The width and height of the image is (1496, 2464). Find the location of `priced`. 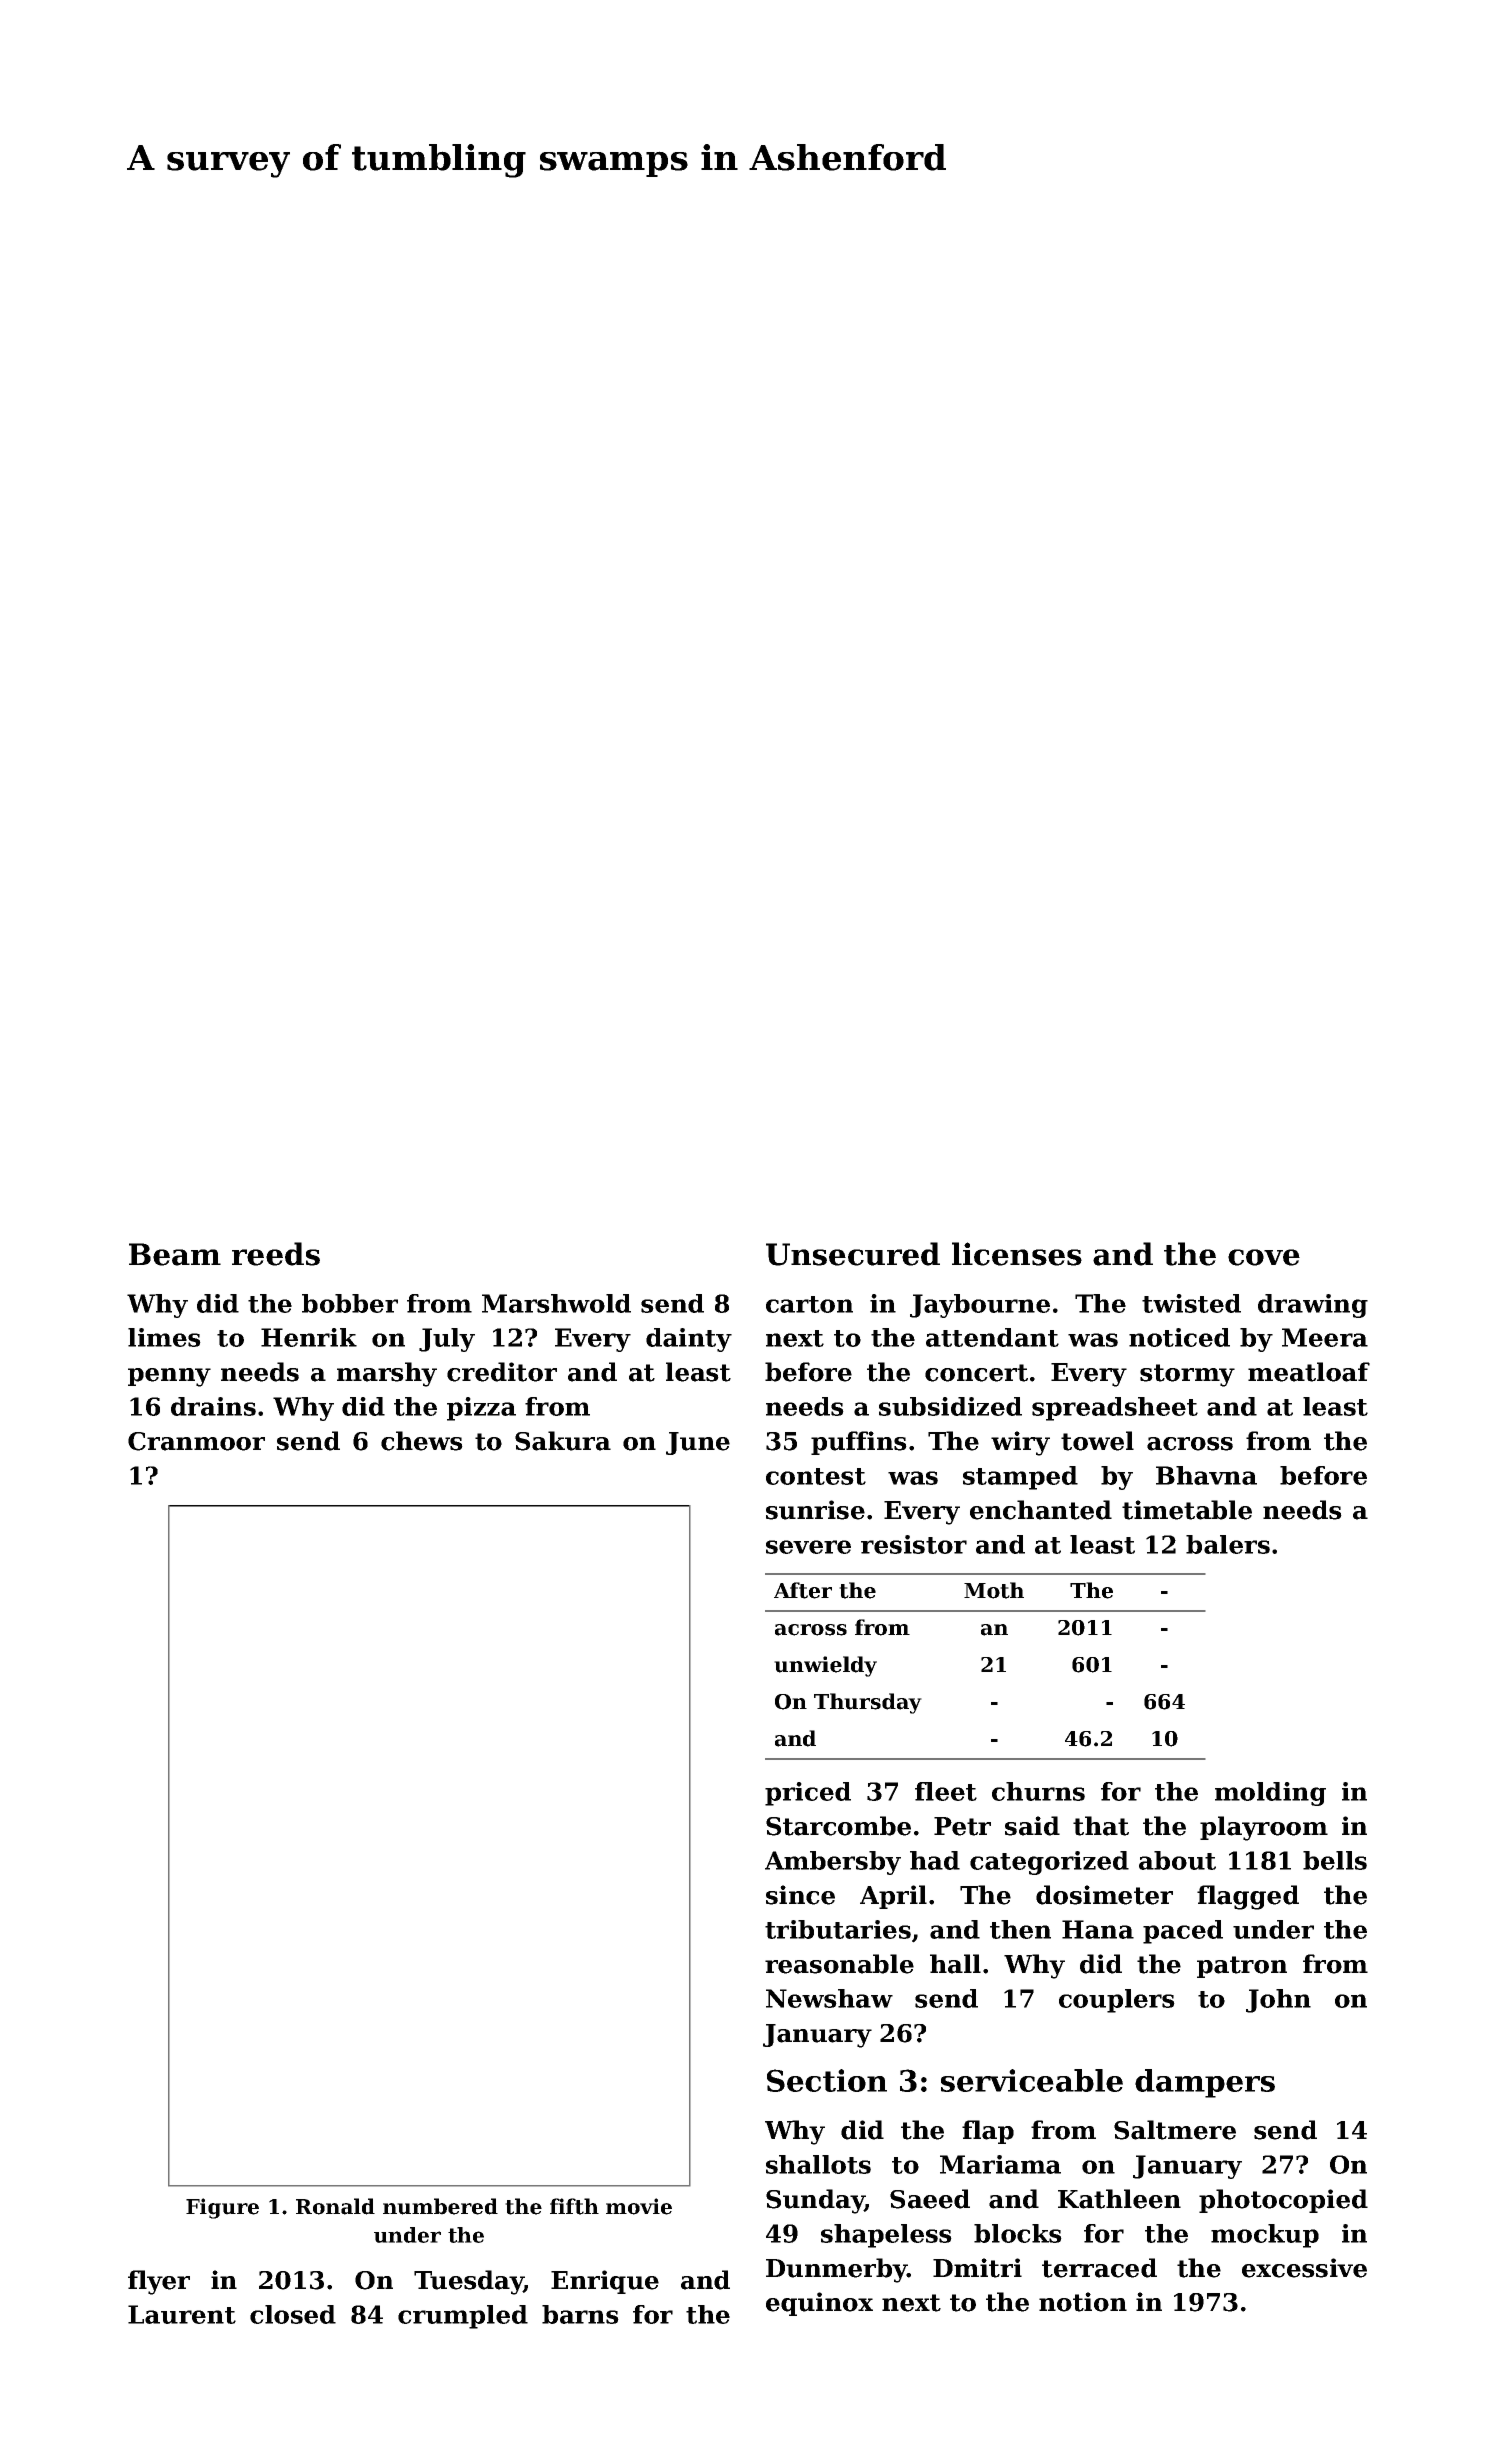

priced is located at coordinates (808, 1794).
